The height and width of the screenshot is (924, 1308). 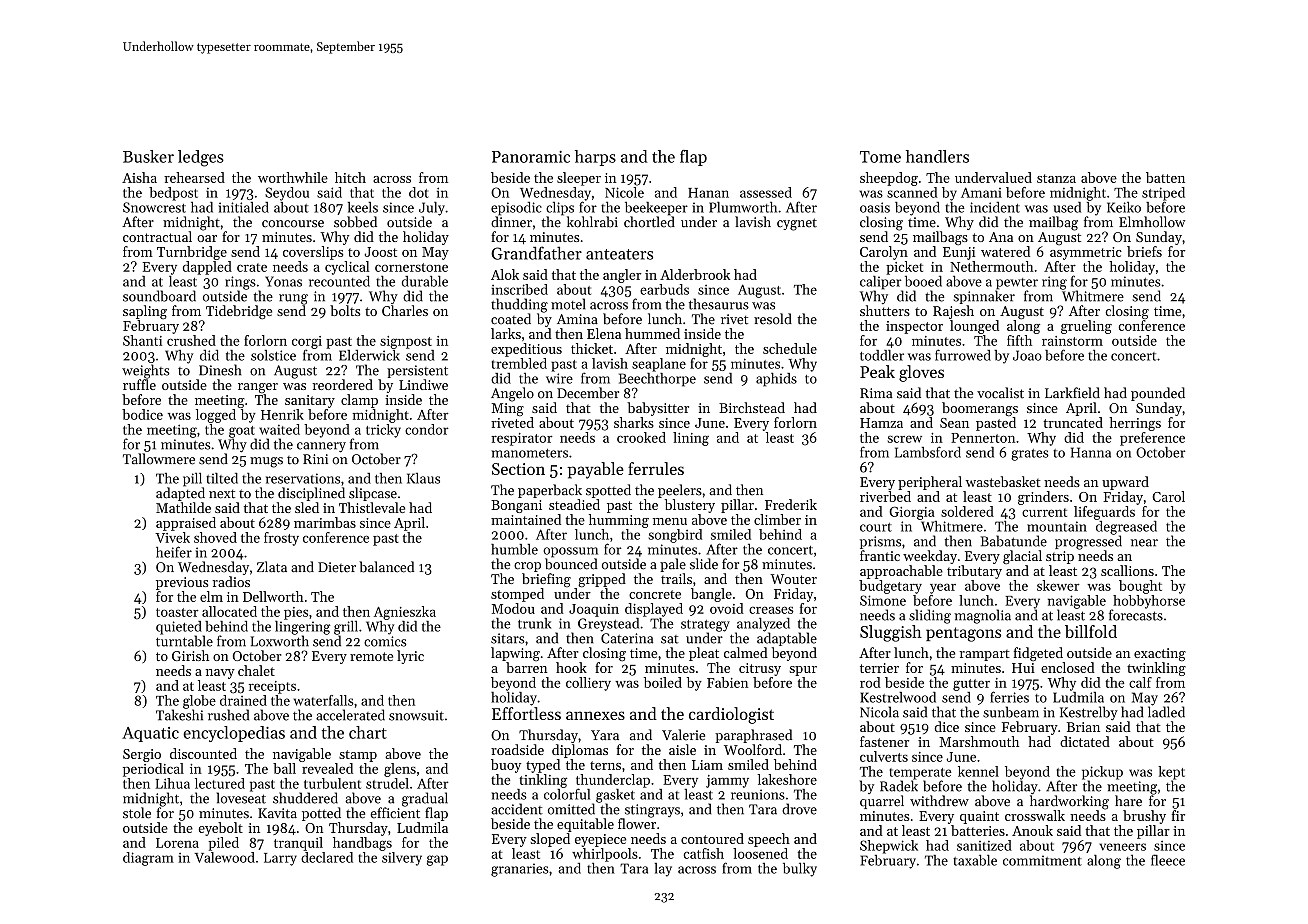 What do you see at coordinates (1022, 557) in the screenshot?
I see `glacial` at bounding box center [1022, 557].
